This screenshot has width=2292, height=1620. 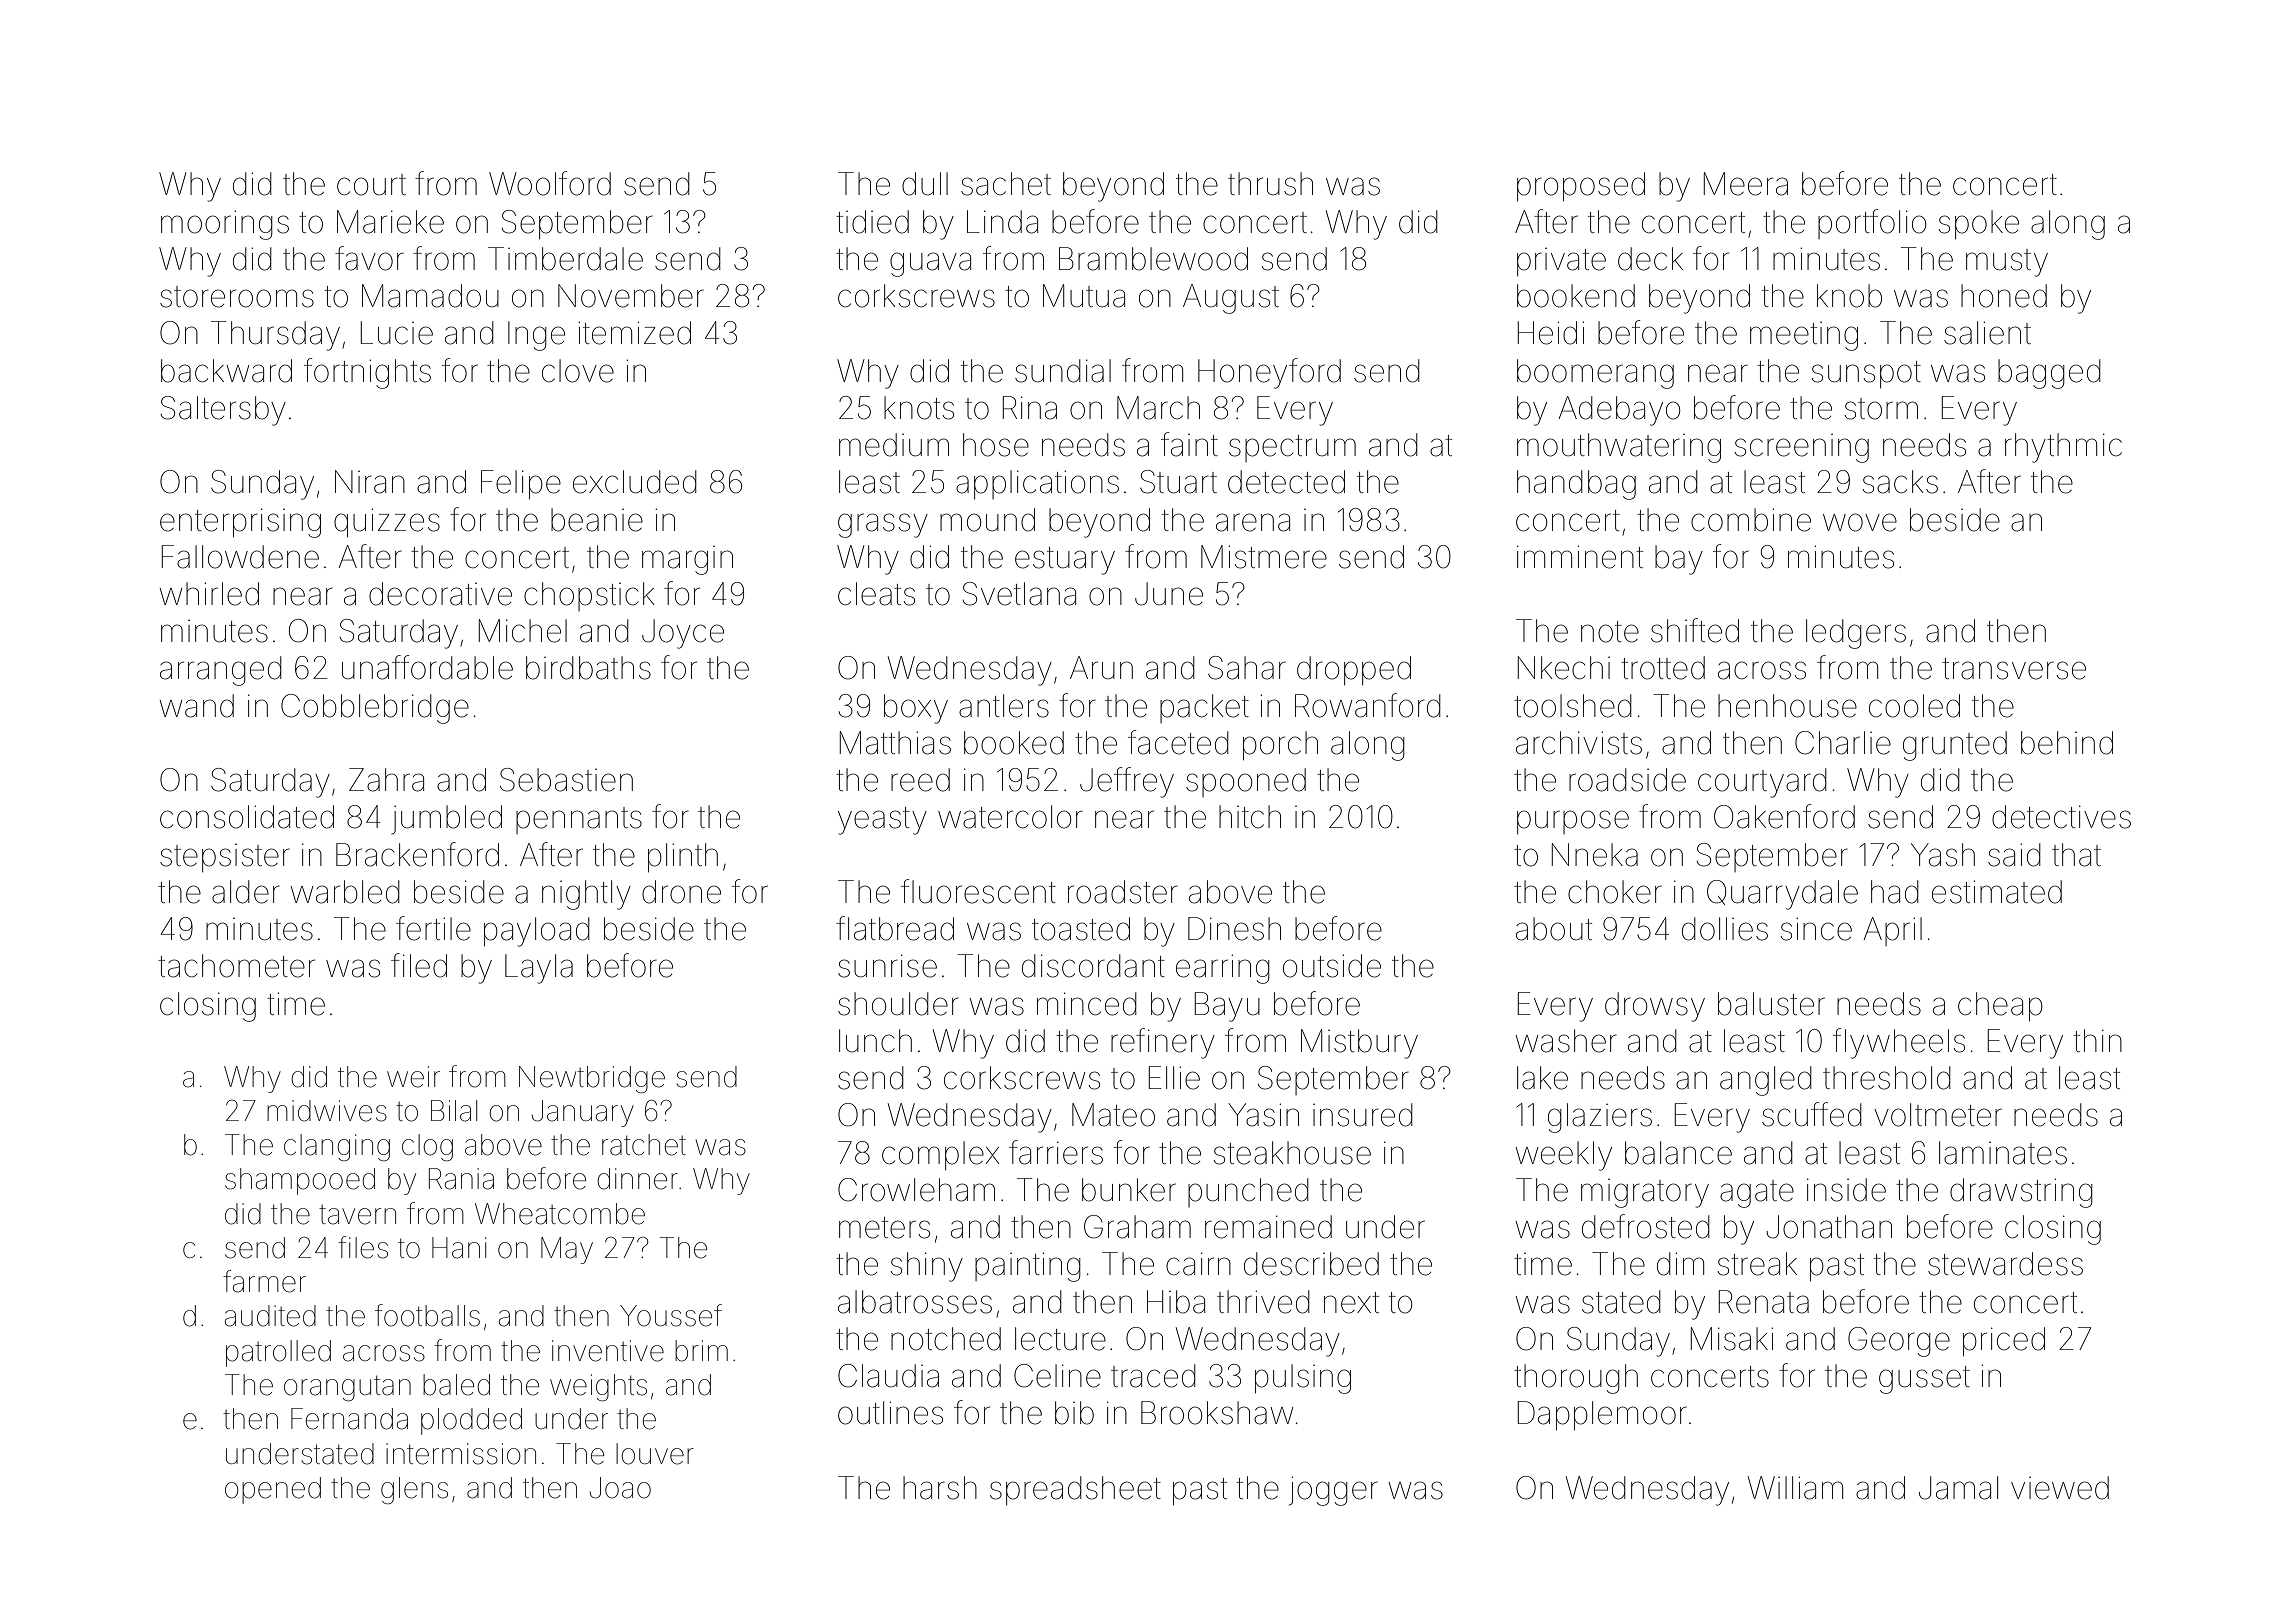 I want to click on Woolford, so click(x=550, y=183).
